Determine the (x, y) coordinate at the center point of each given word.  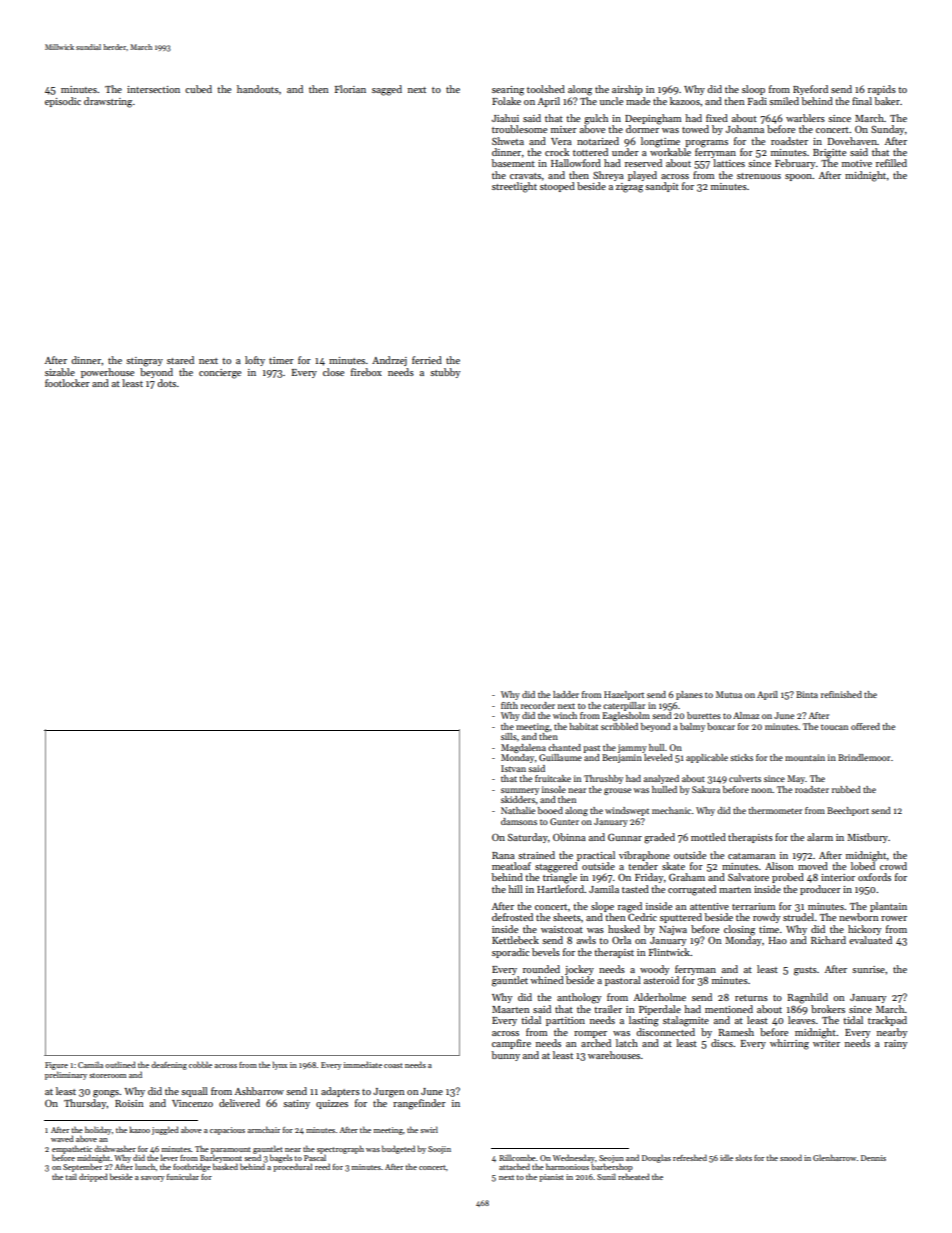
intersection (153, 89)
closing (739, 930)
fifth (509, 705)
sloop (753, 90)
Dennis (873, 1158)
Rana (503, 855)
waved (62, 1138)
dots (166, 383)
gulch (596, 119)
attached (514, 1166)
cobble (200, 1064)
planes (689, 695)
